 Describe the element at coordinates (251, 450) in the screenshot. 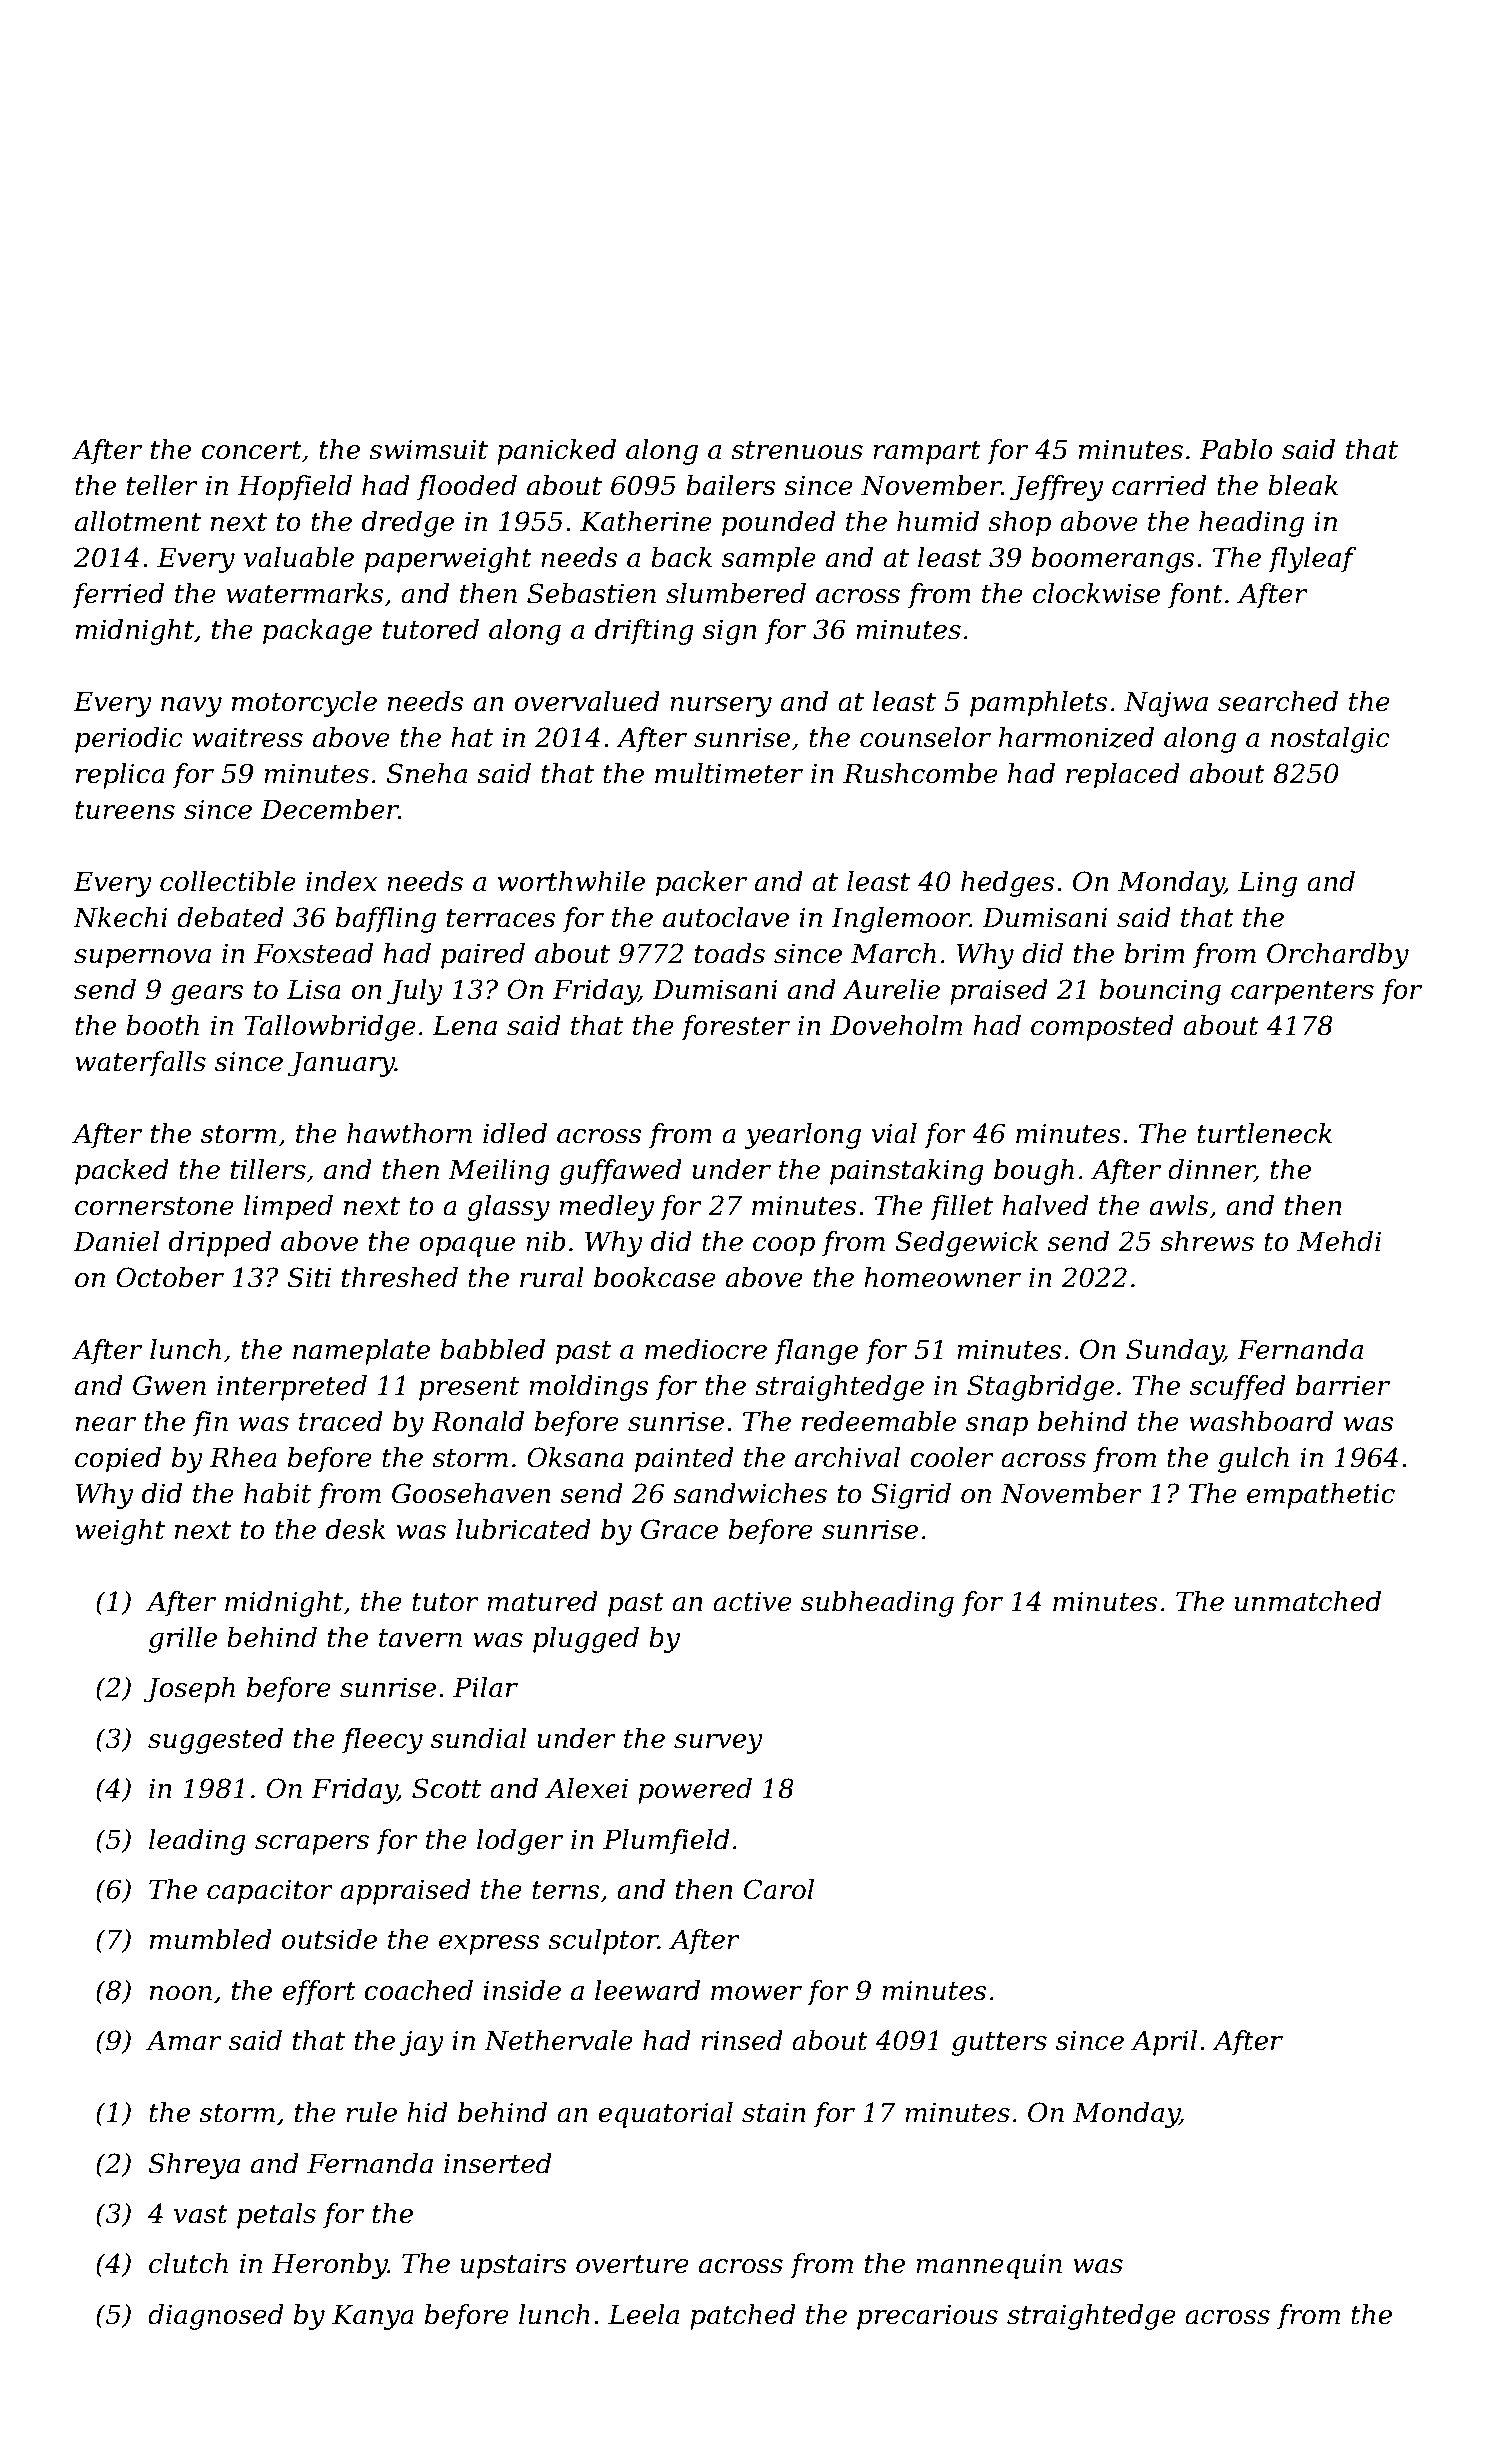

I see `concert` at that location.
